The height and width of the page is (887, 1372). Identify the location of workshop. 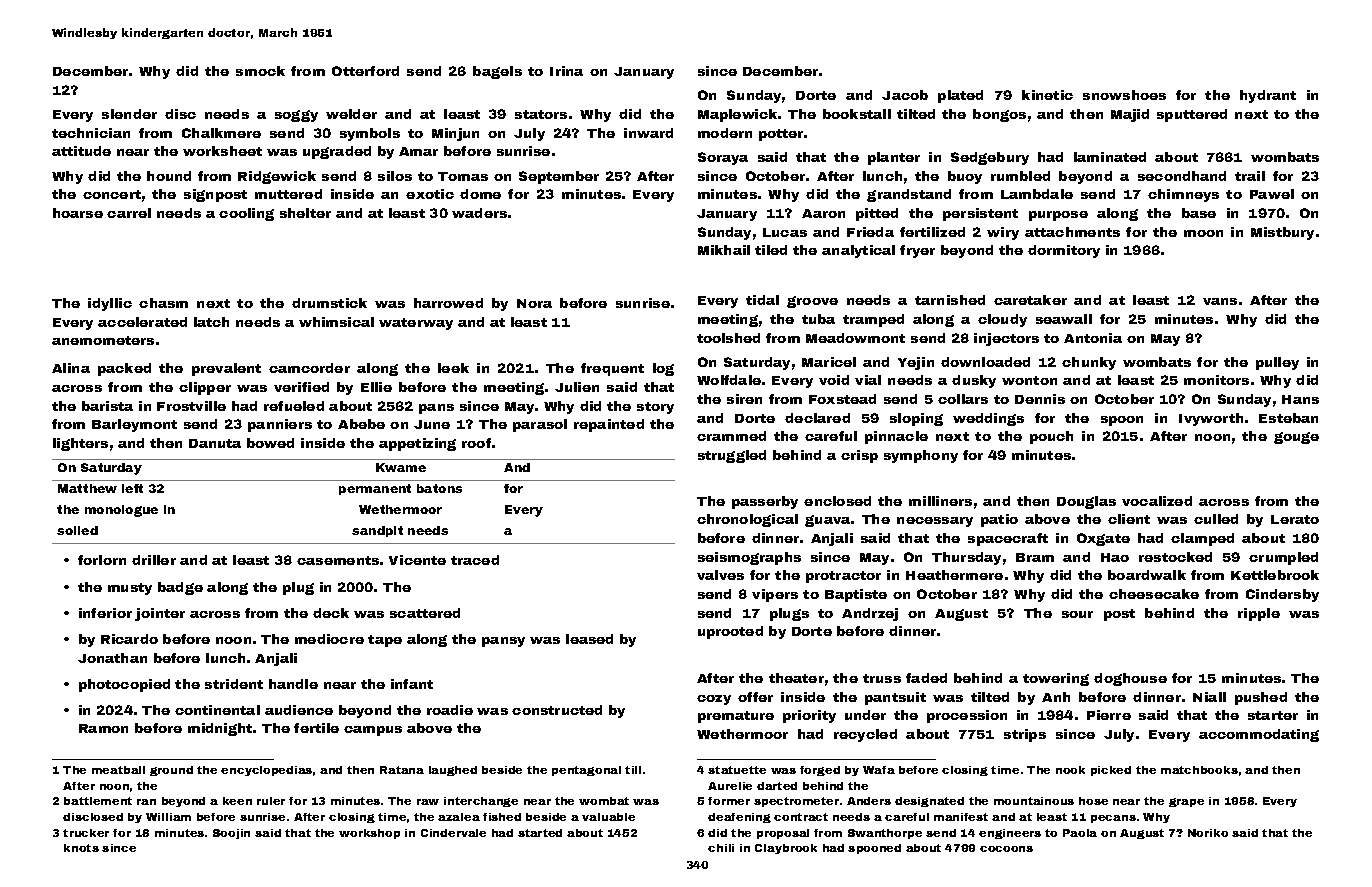
(369, 834).
